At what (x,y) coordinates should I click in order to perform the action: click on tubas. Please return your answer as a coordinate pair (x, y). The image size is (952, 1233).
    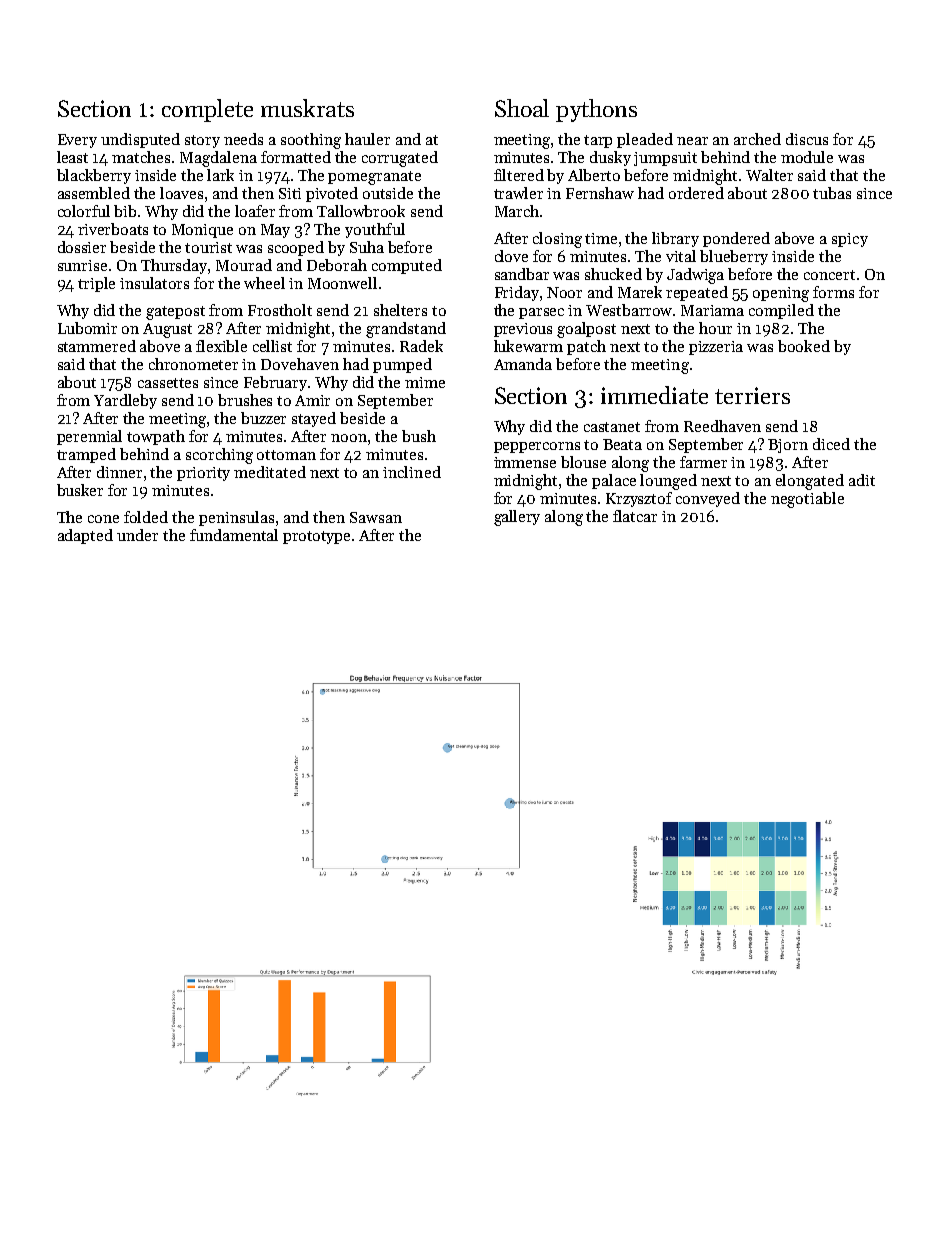
    Looking at the image, I should click on (832, 193).
